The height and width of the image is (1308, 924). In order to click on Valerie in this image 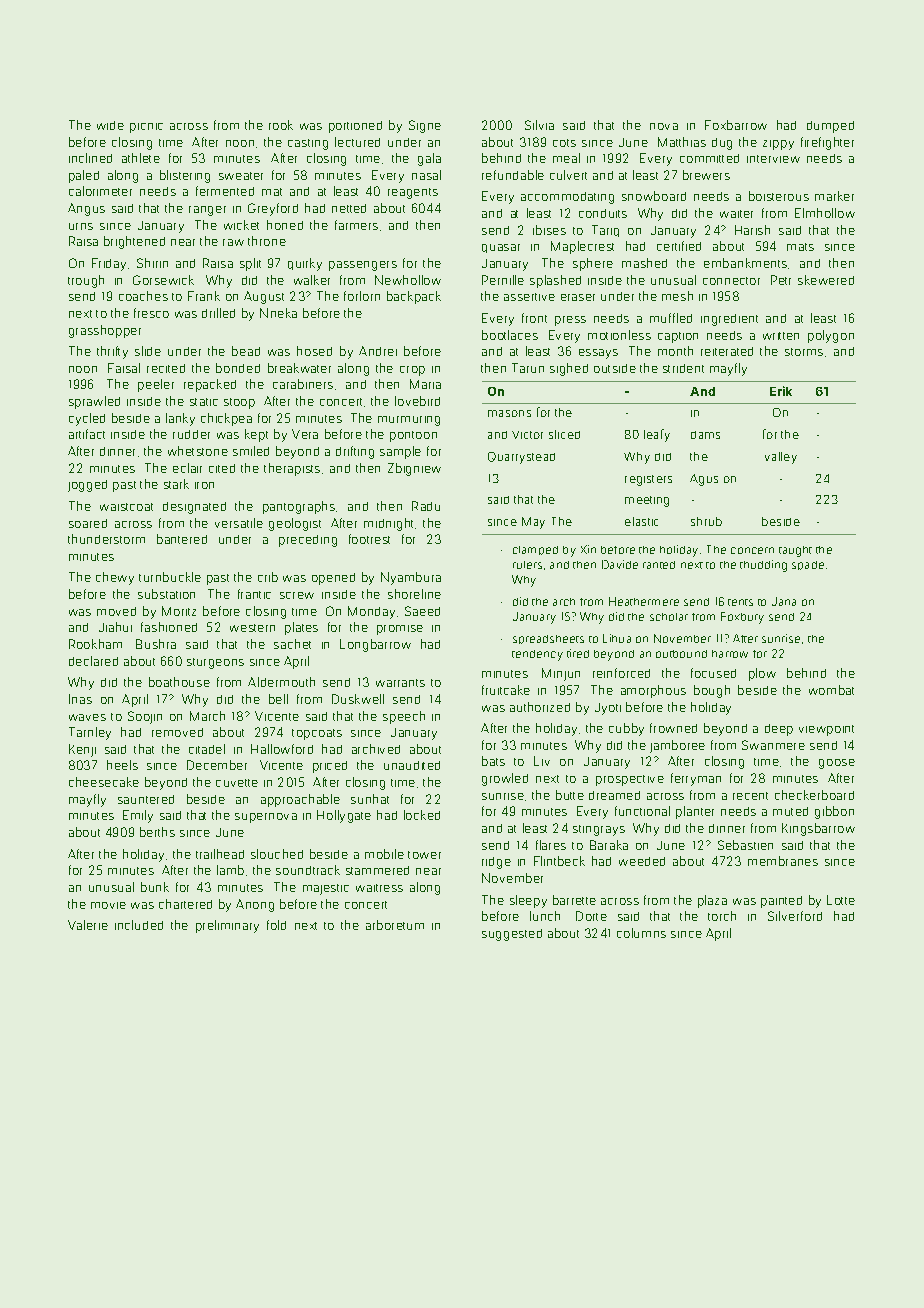, I will do `click(88, 925)`.
